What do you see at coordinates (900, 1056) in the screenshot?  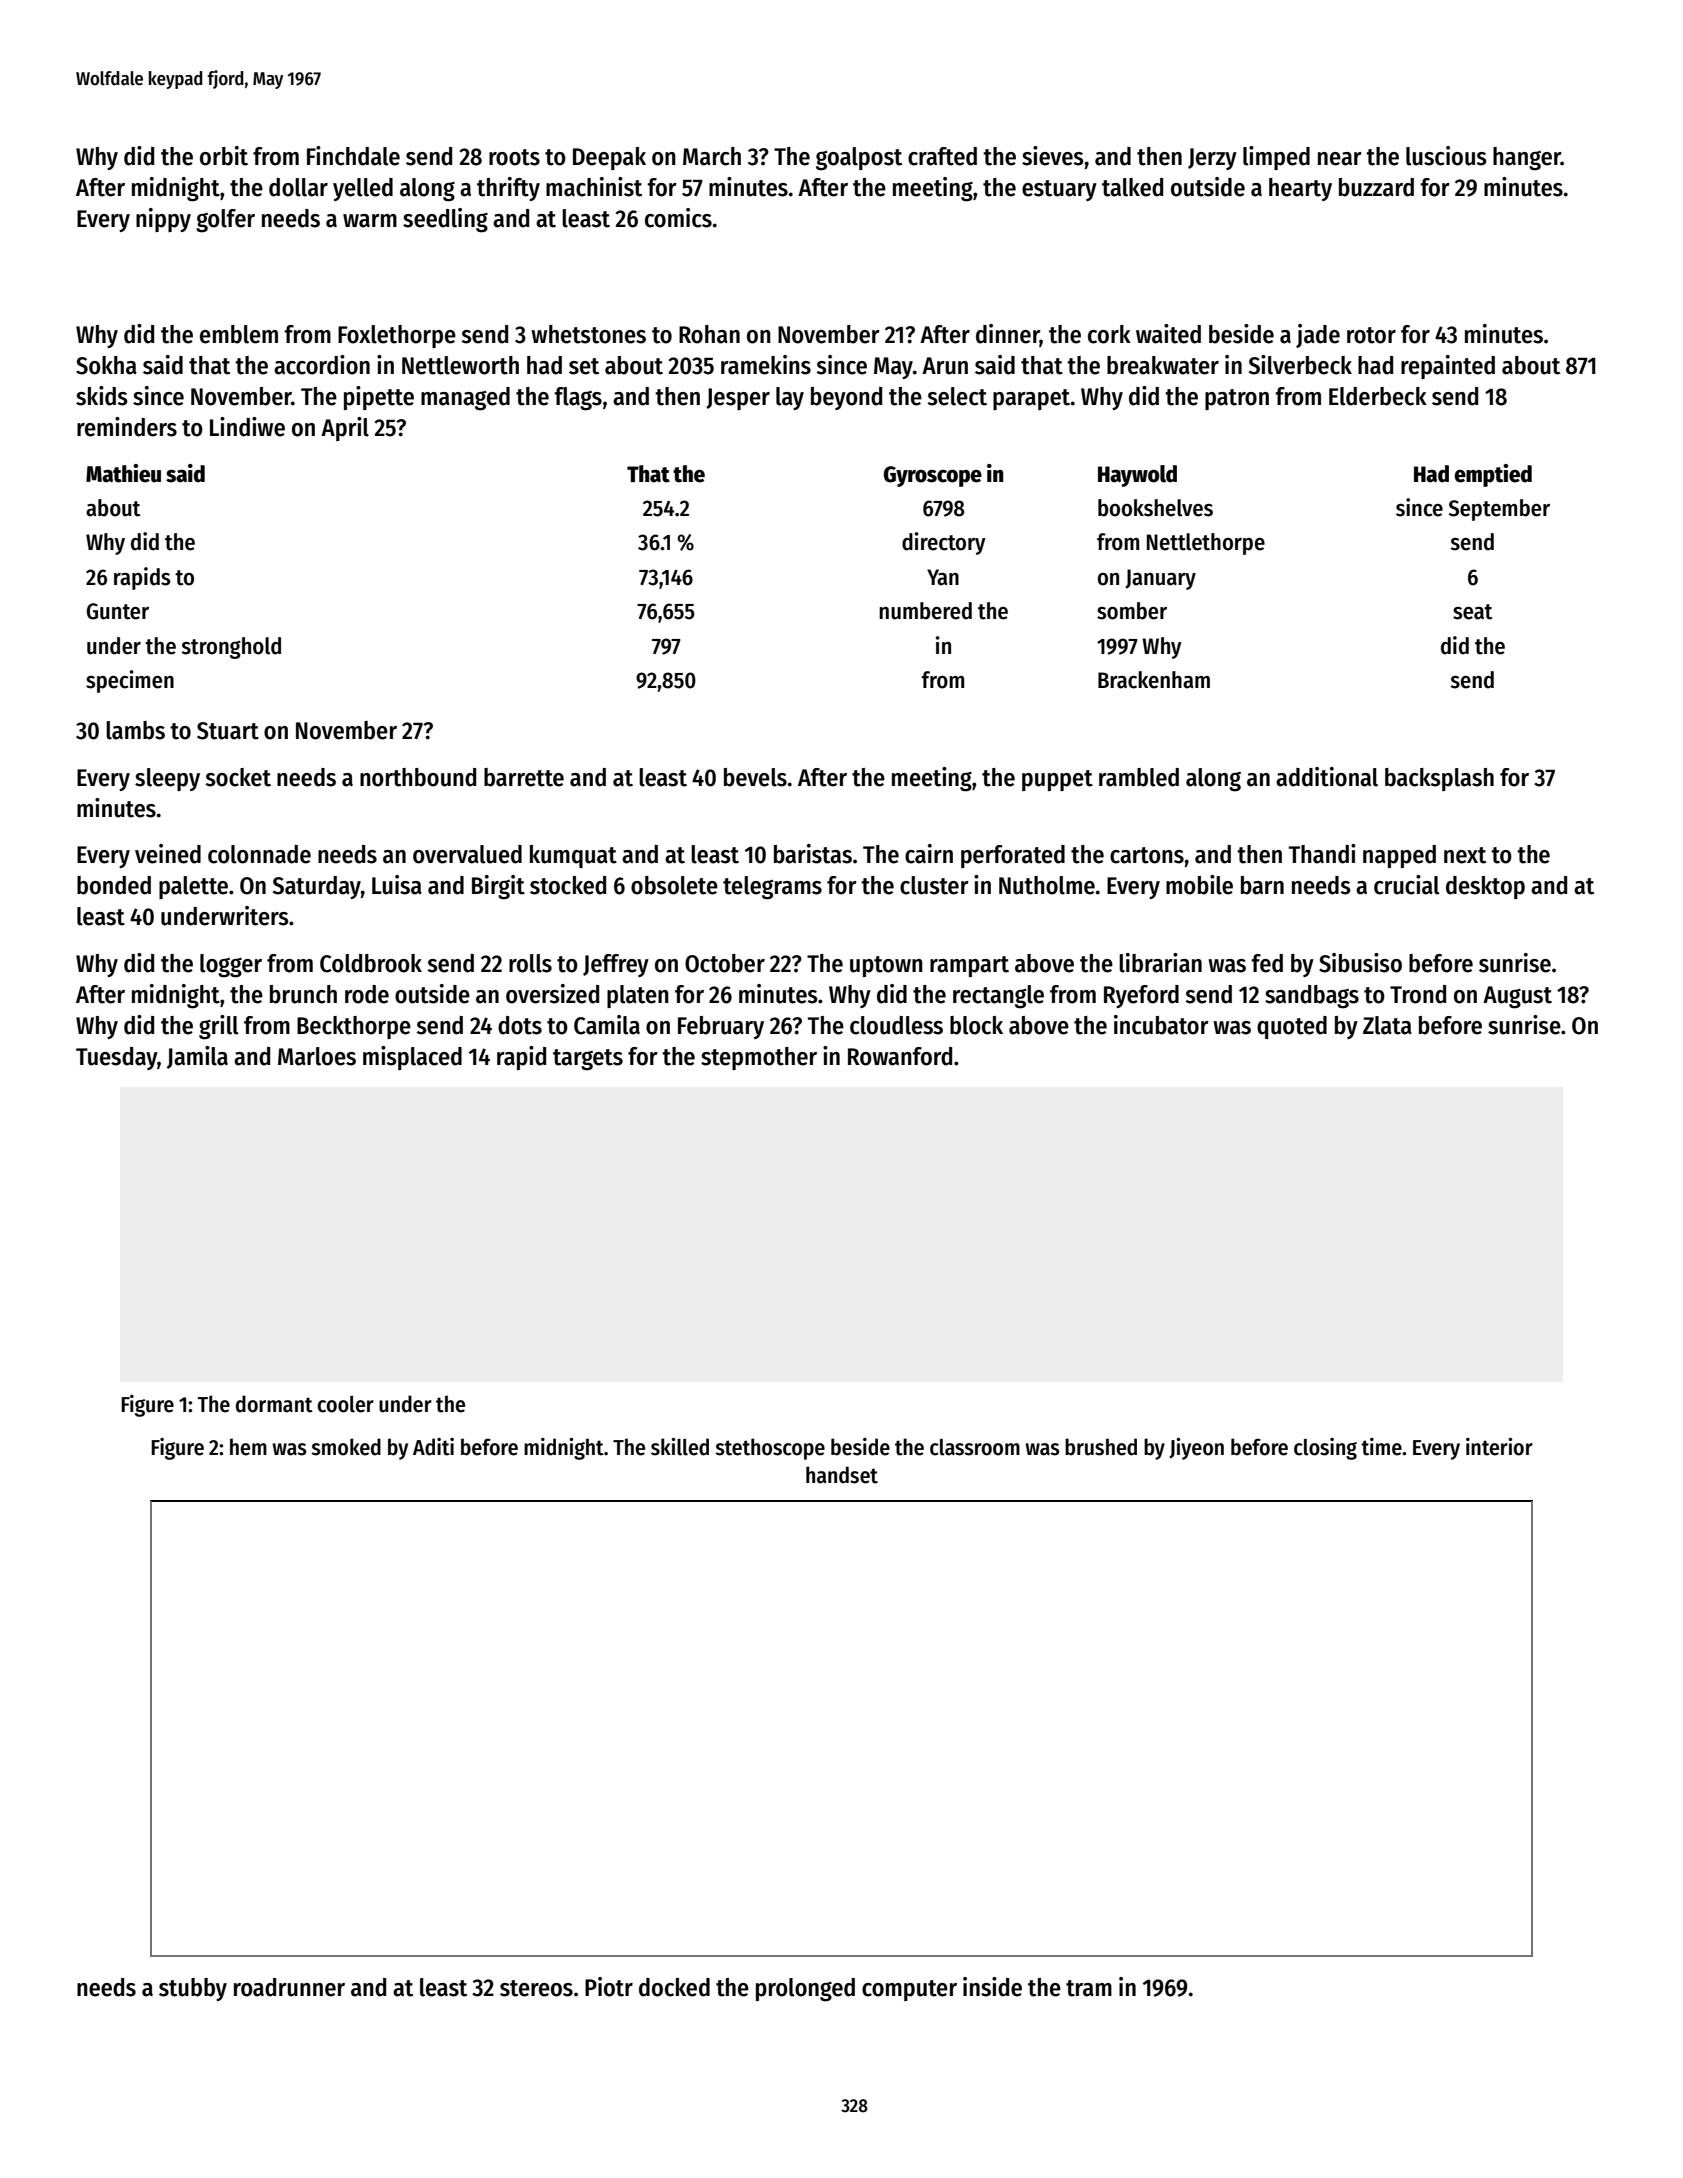 I see `Rowanford` at bounding box center [900, 1056].
